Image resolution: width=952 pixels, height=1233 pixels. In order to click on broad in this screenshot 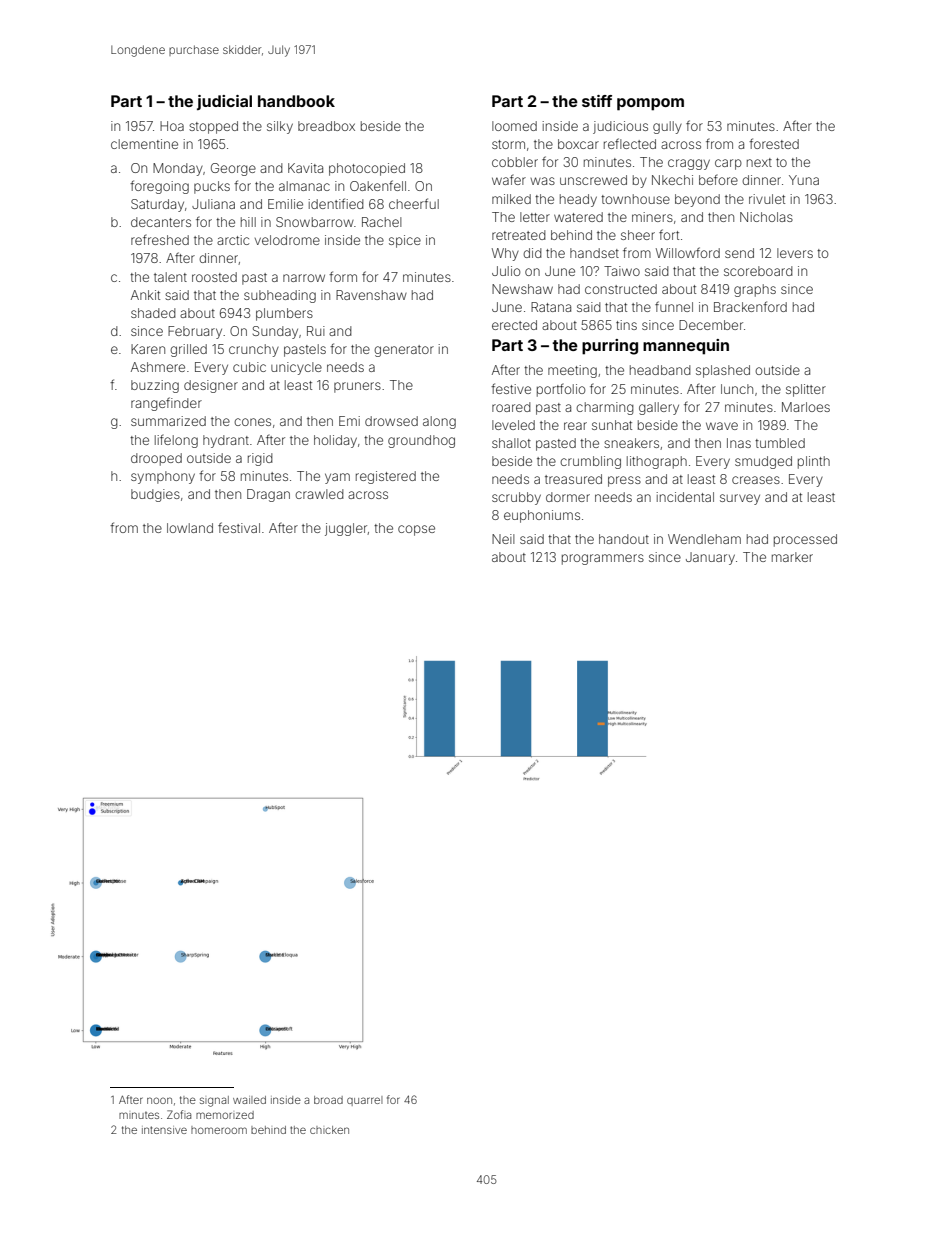, I will do `click(328, 1100)`.
